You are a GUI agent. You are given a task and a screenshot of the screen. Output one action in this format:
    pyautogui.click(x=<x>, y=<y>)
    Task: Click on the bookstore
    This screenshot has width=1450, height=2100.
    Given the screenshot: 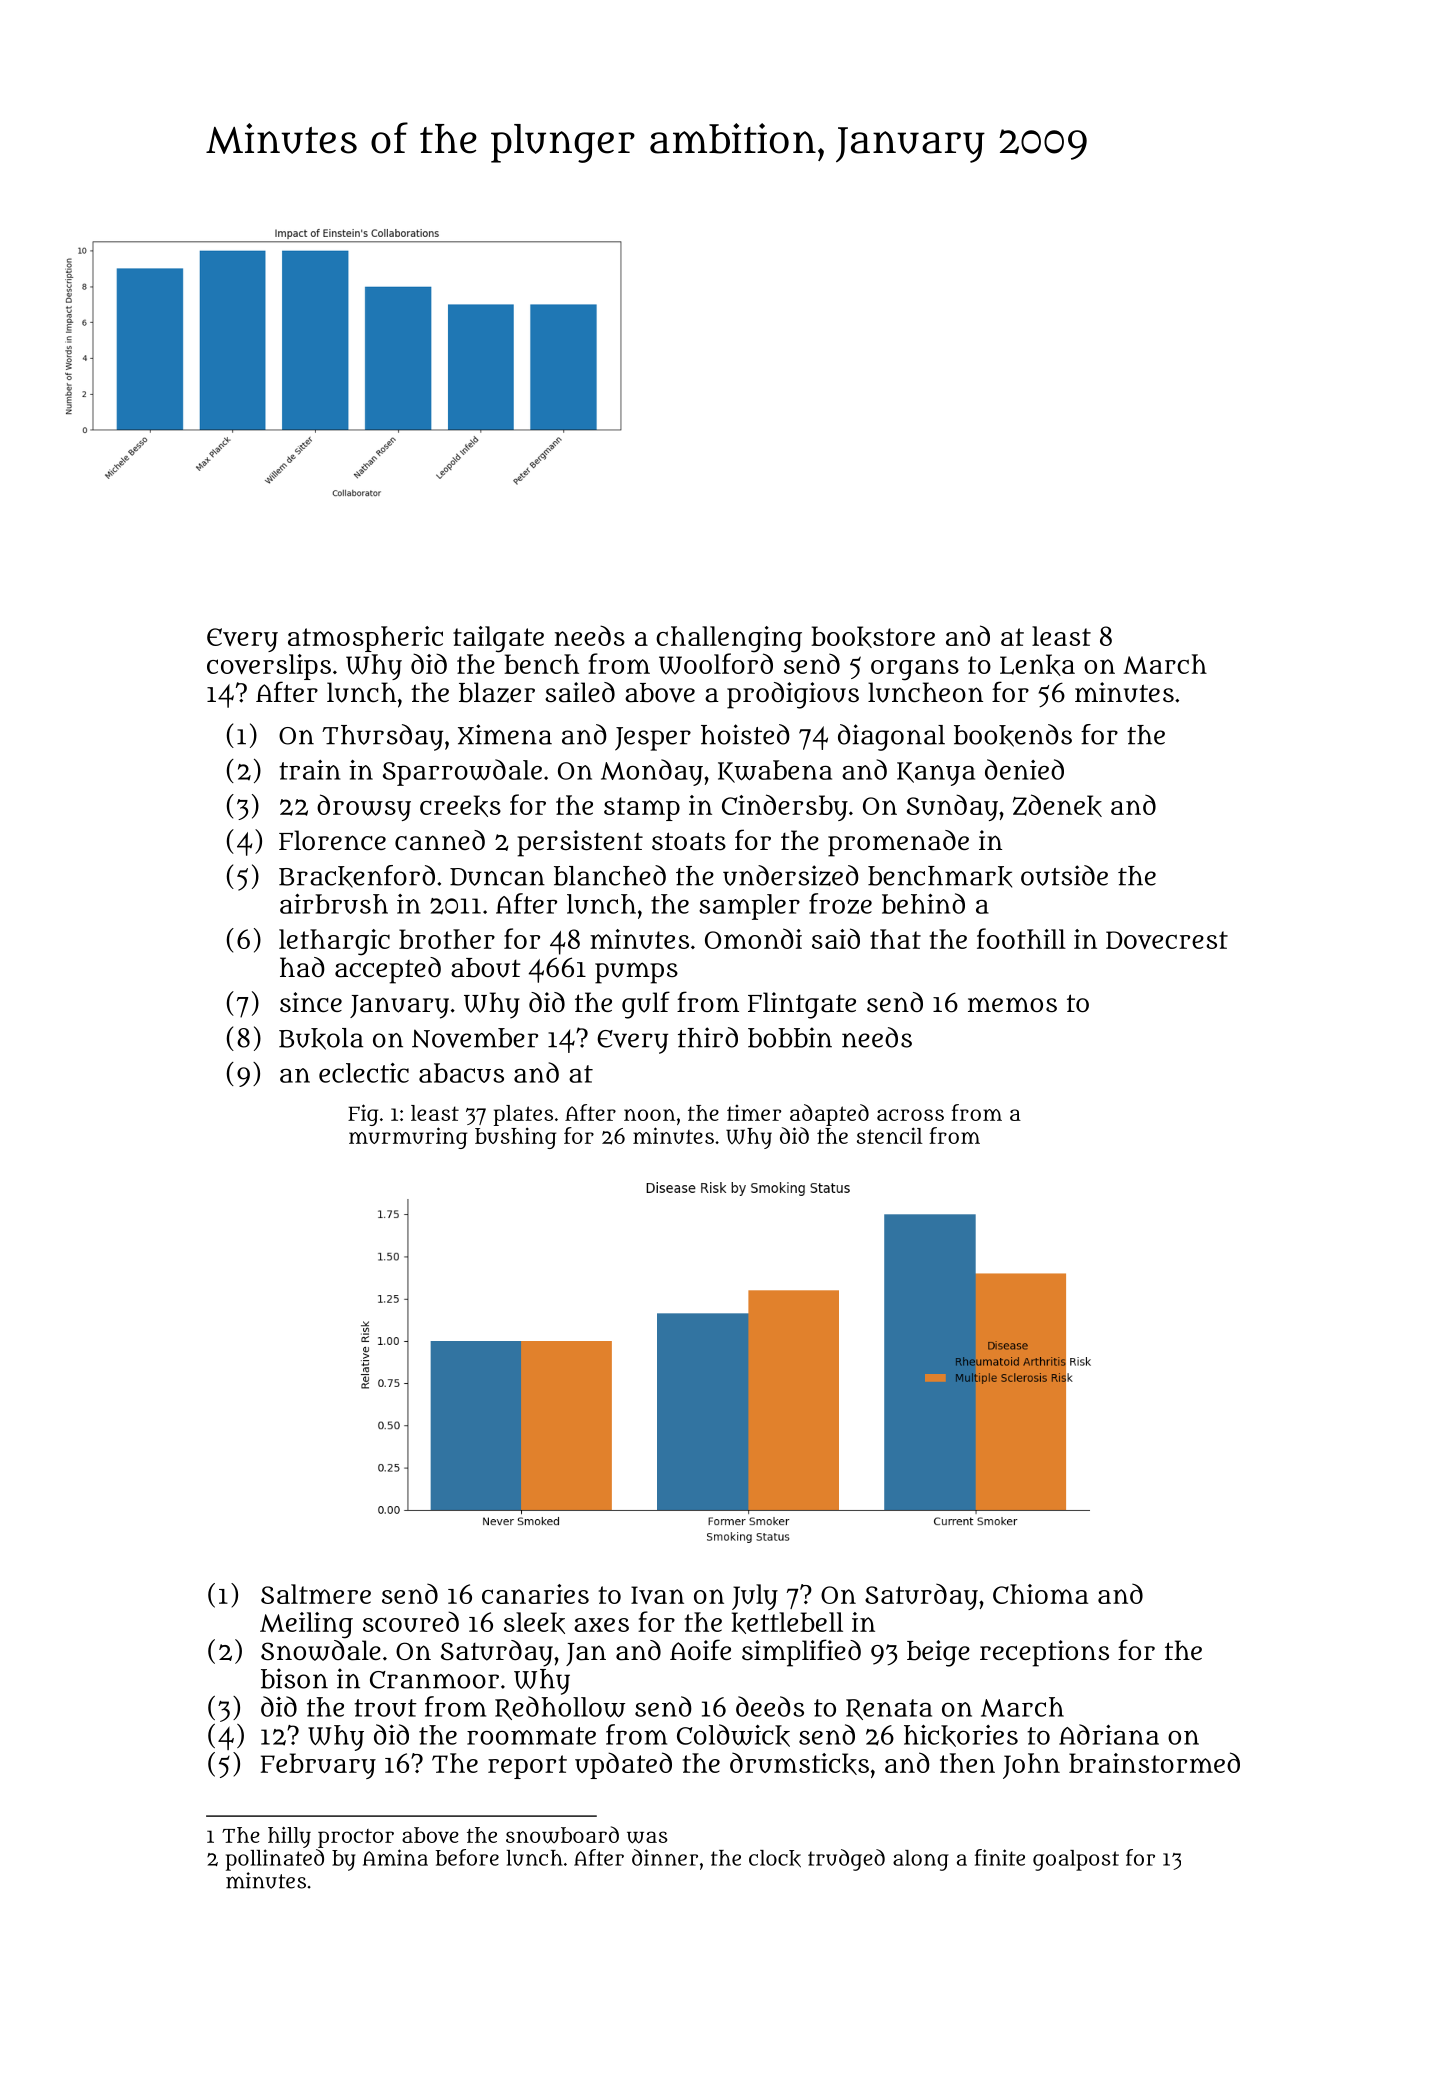 What is the action you would take?
    pyautogui.click(x=873, y=637)
